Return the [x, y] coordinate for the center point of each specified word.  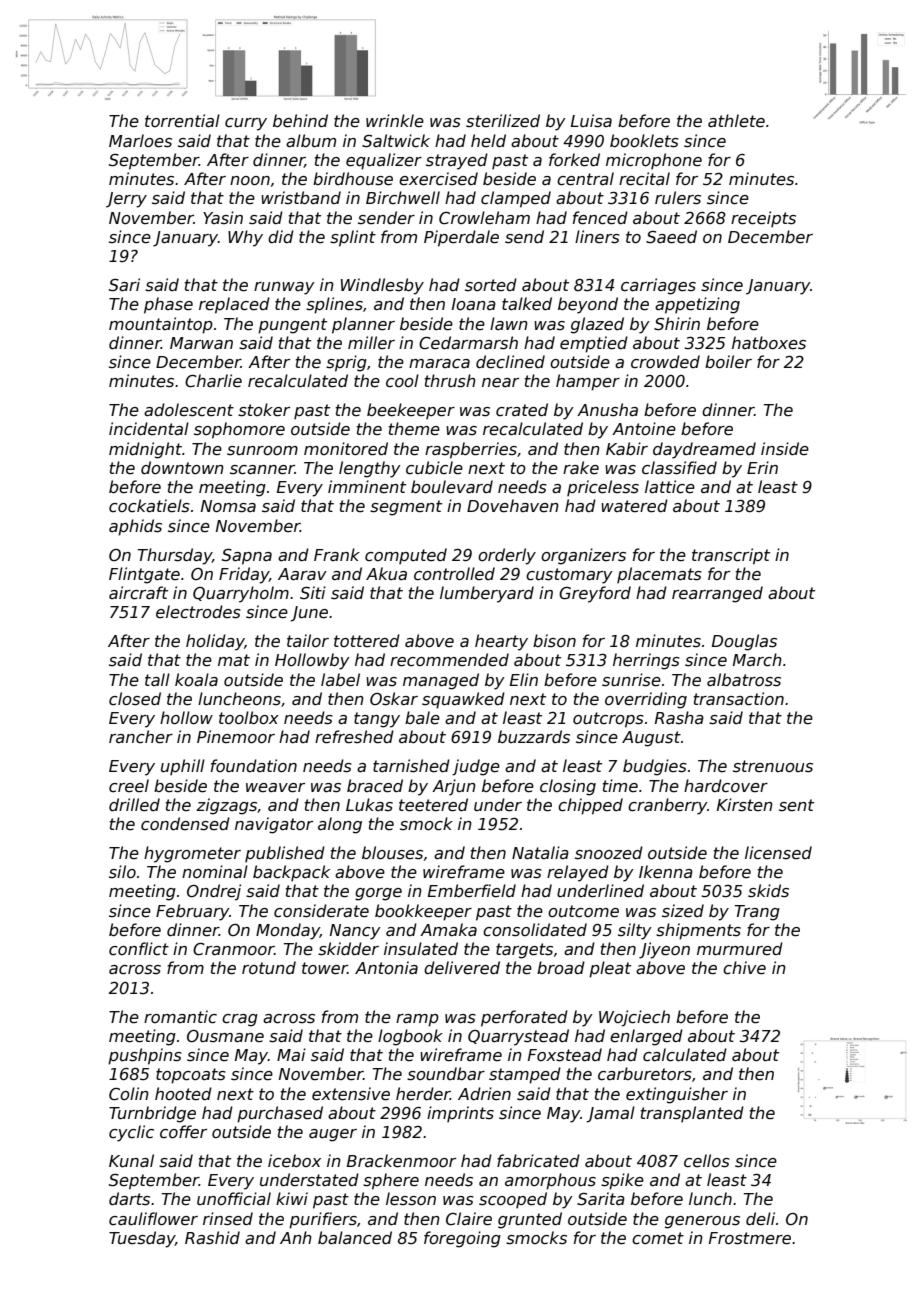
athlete [736, 121]
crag [240, 1020]
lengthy [370, 469]
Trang [757, 913]
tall [157, 679]
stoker [264, 410]
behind [300, 121]
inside [785, 449]
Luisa [591, 121]
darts [129, 1199]
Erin [762, 467]
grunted [530, 1220]
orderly [507, 556]
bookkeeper [423, 912]
